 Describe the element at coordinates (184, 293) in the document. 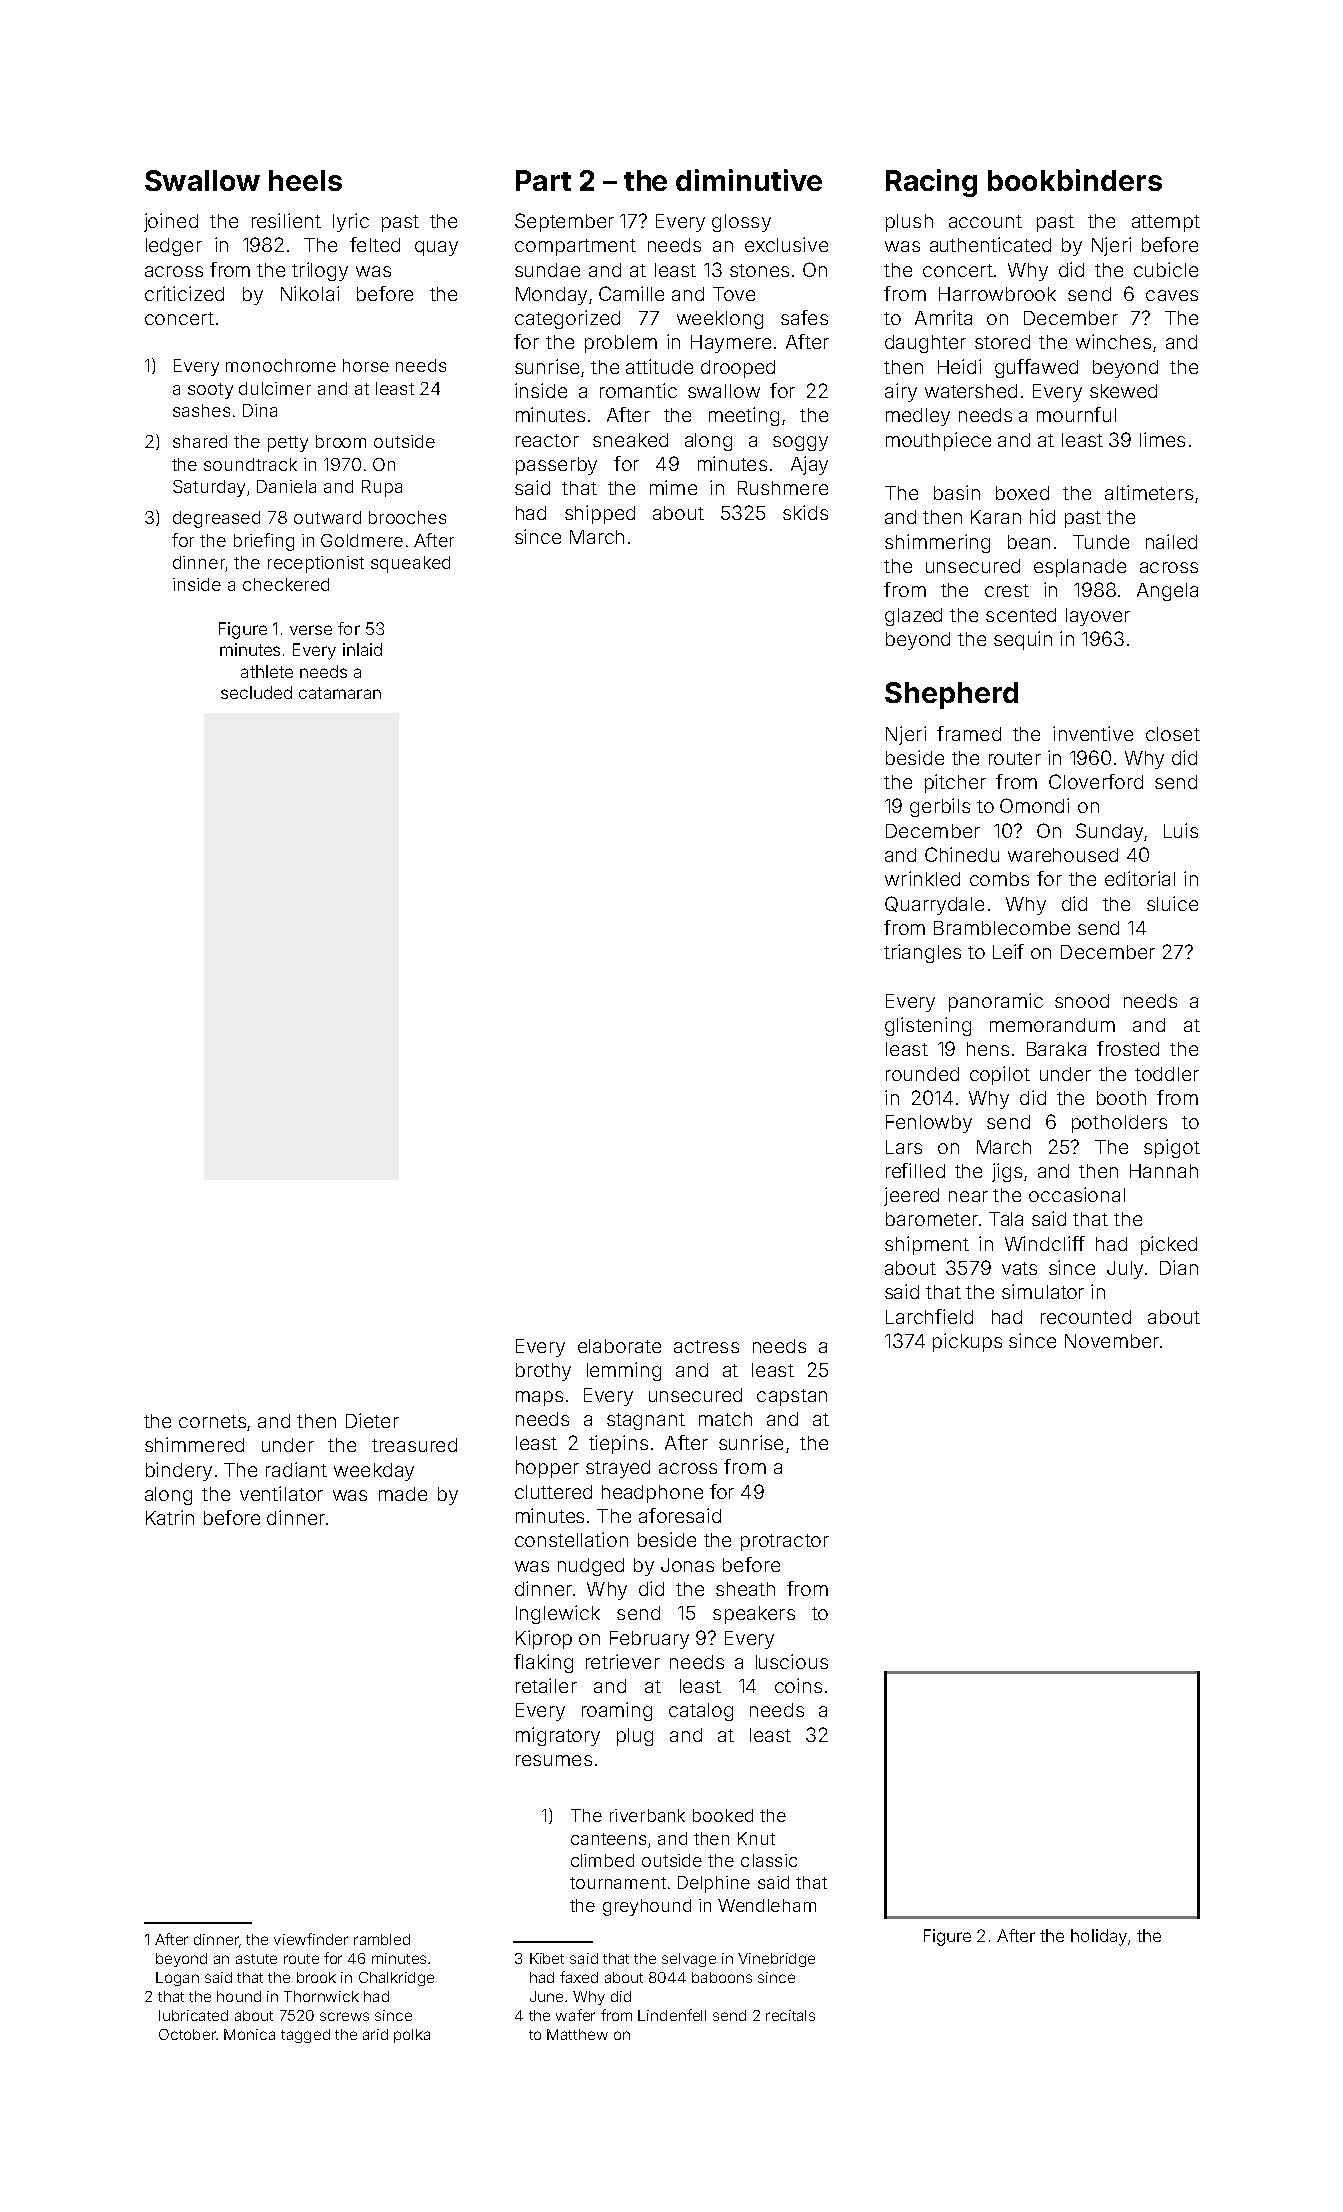

I see `criticized` at that location.
